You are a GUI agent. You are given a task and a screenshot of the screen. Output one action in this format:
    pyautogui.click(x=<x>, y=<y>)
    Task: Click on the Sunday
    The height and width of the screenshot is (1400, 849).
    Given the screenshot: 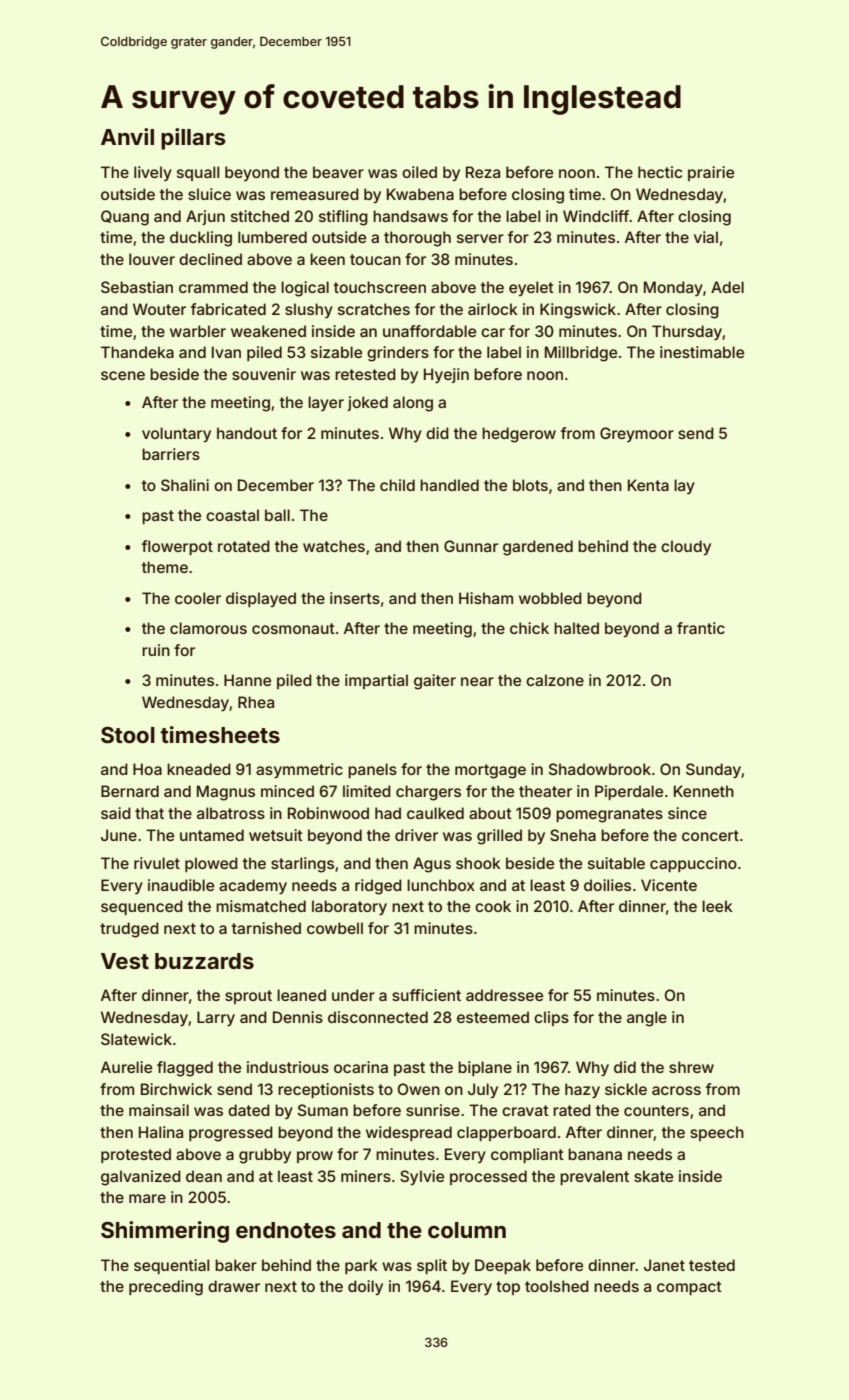 What is the action you would take?
    pyautogui.click(x=713, y=771)
